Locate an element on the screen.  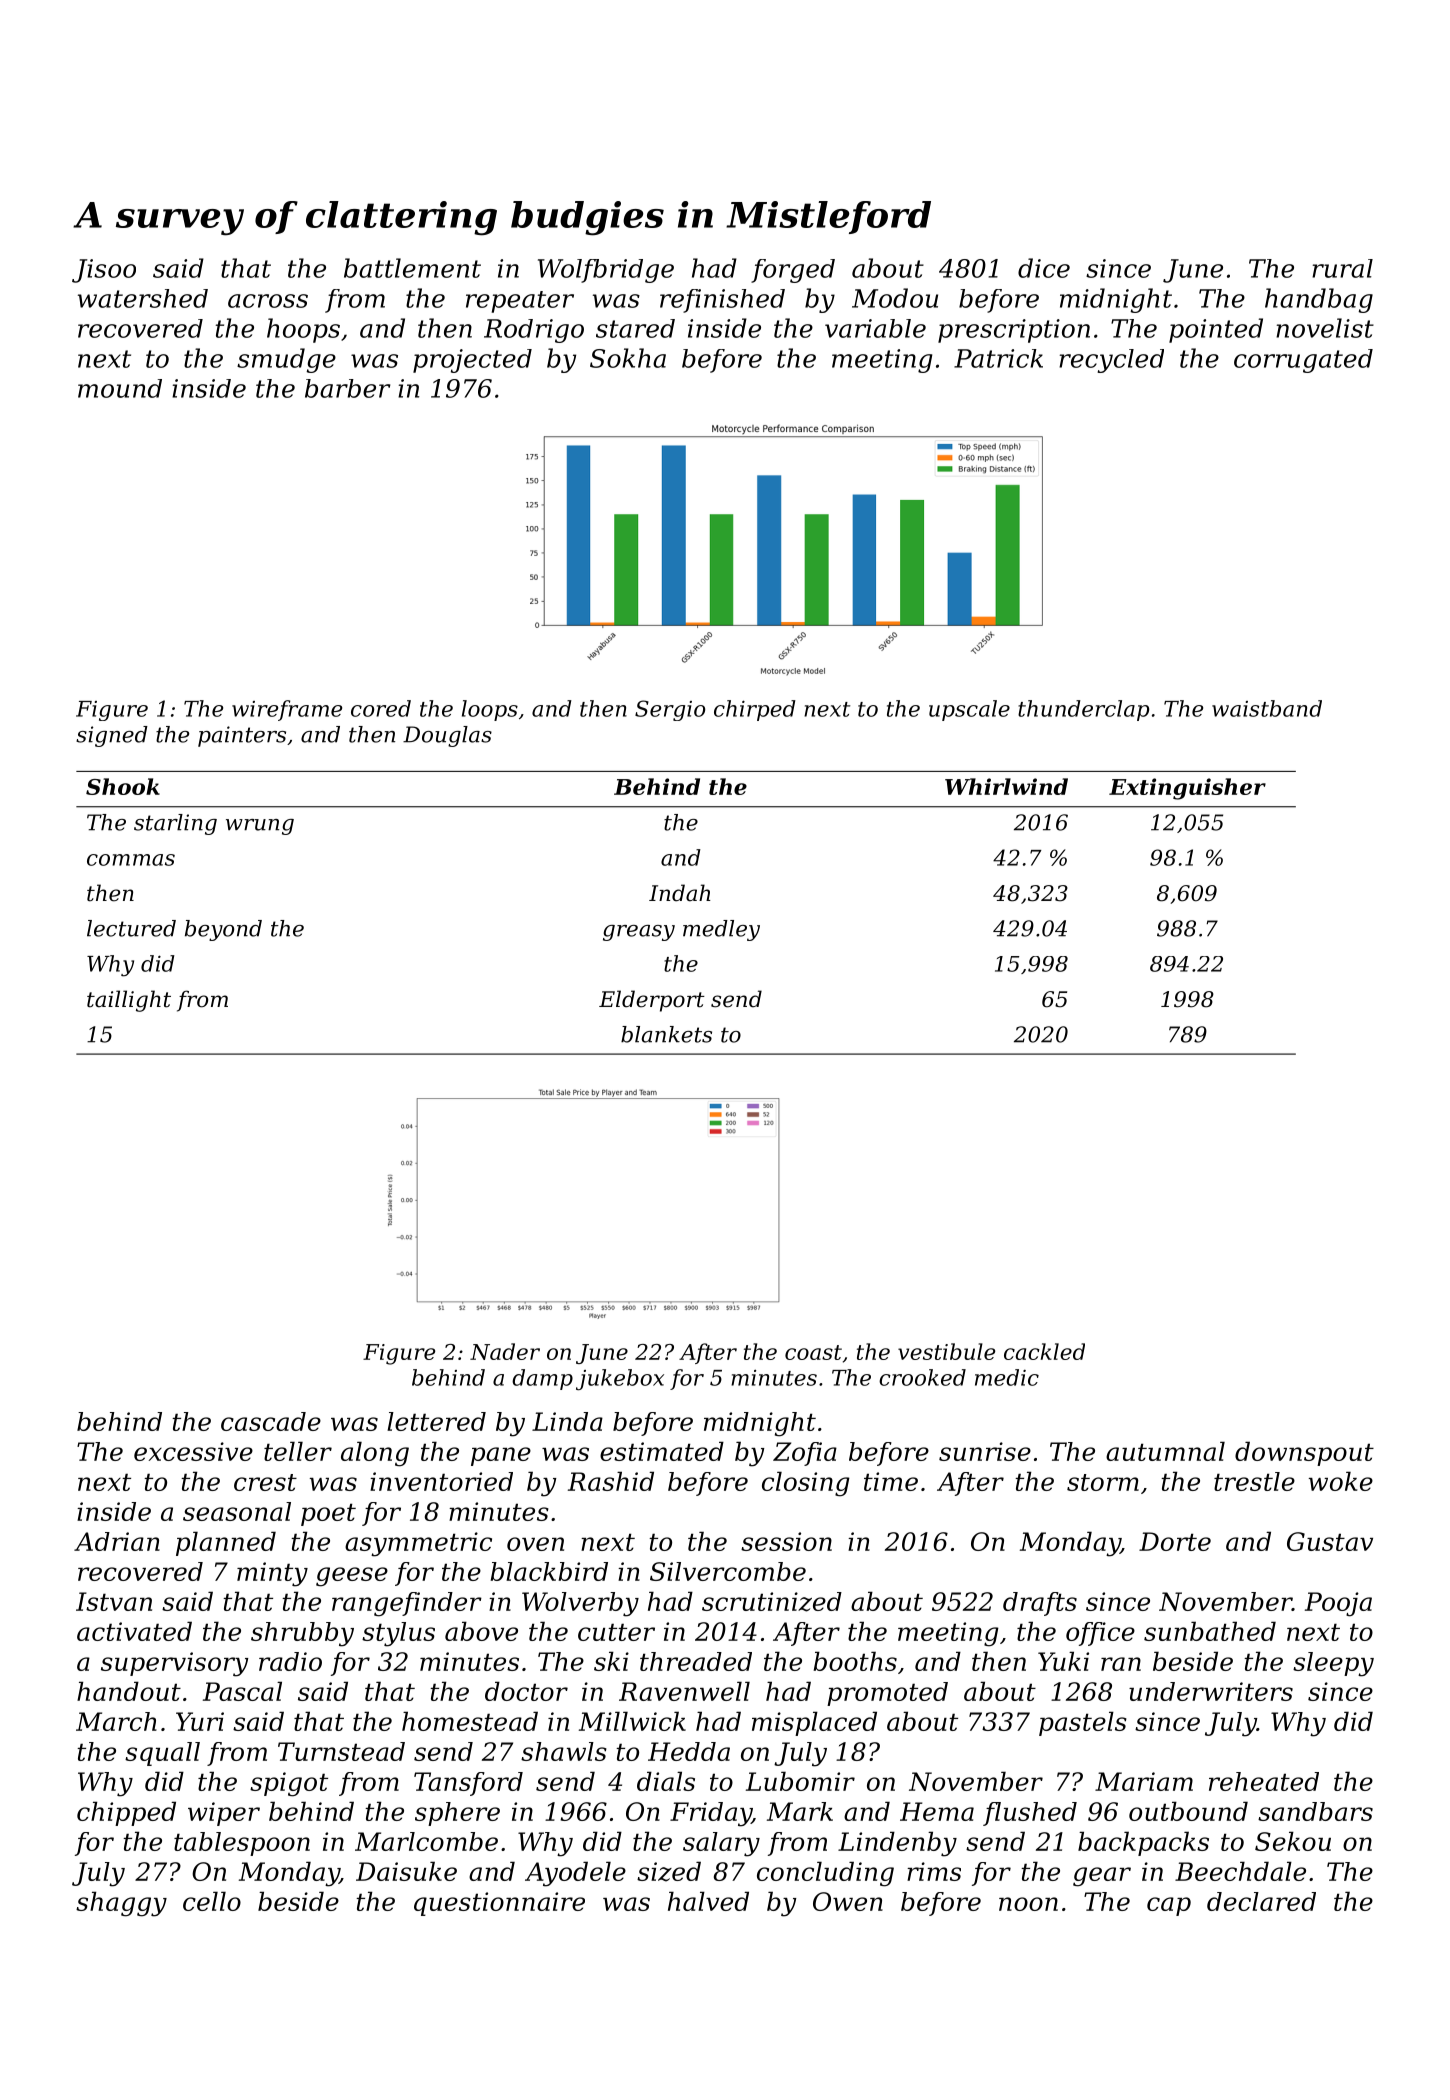
Douglas is located at coordinates (447, 736).
